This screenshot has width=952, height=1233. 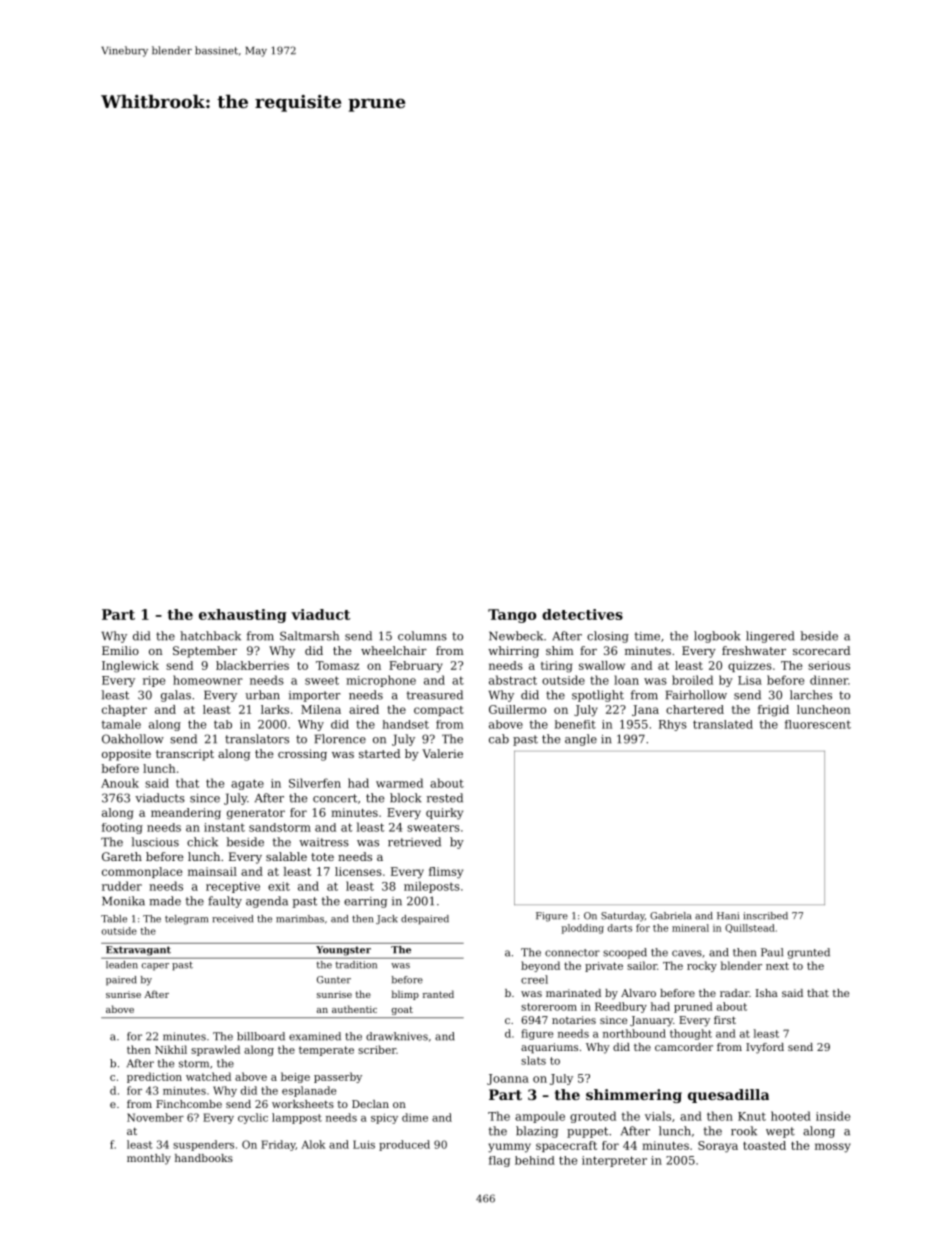 What do you see at coordinates (829, 680) in the screenshot?
I see `dinner` at bounding box center [829, 680].
